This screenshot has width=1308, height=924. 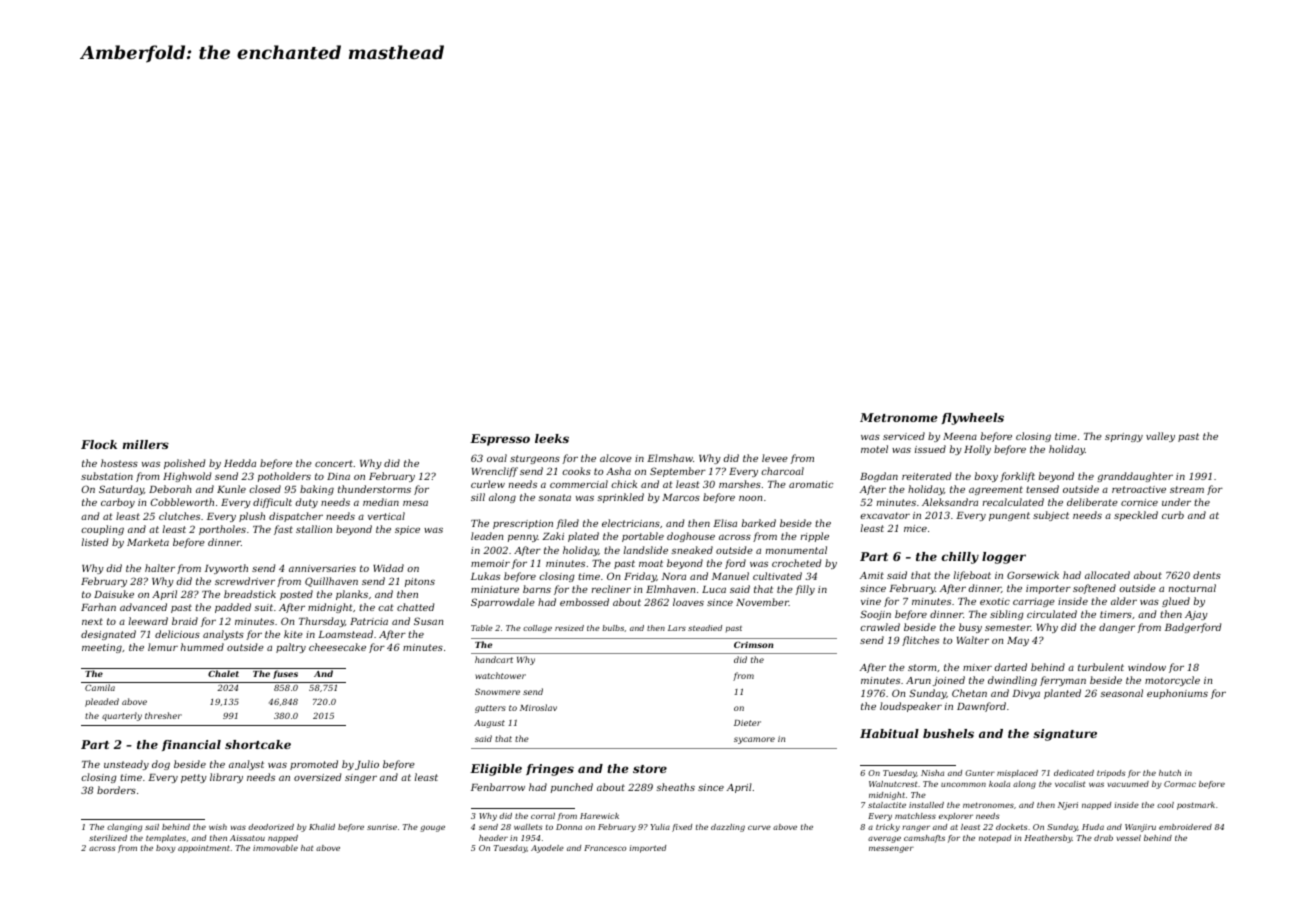 What do you see at coordinates (904, 436) in the screenshot?
I see `serviced` at bounding box center [904, 436].
